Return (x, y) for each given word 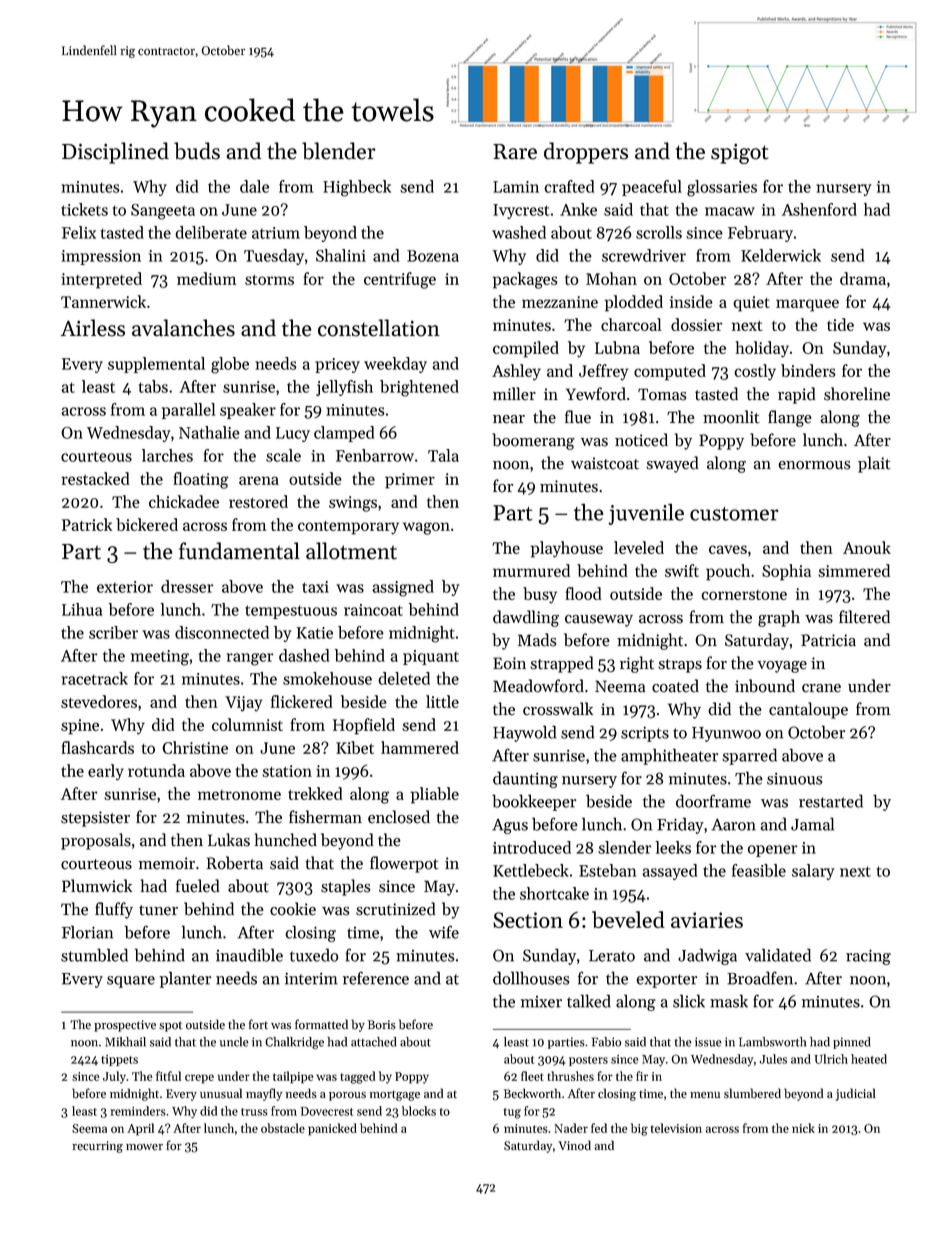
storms (269, 280)
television (676, 1128)
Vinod (574, 1145)
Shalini (341, 255)
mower (144, 1147)
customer (734, 514)
